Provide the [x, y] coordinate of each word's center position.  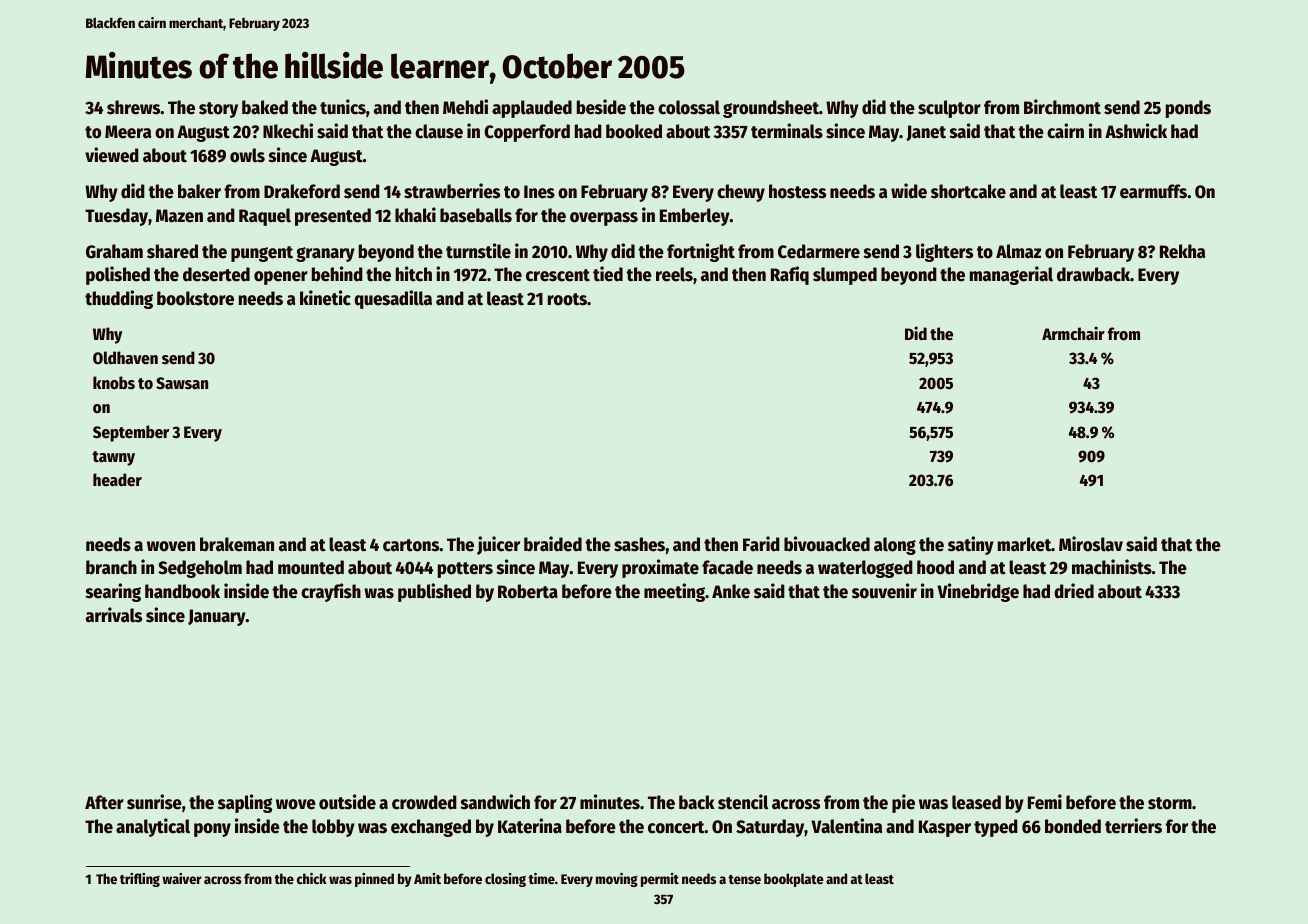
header [117, 480]
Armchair [1073, 333]
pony [212, 830]
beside [601, 107]
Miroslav [1091, 544]
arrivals [114, 615]
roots [567, 299]
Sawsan [182, 383]
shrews [134, 107]
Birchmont [1062, 107]
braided [553, 544]
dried [1074, 591]
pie [903, 803]
